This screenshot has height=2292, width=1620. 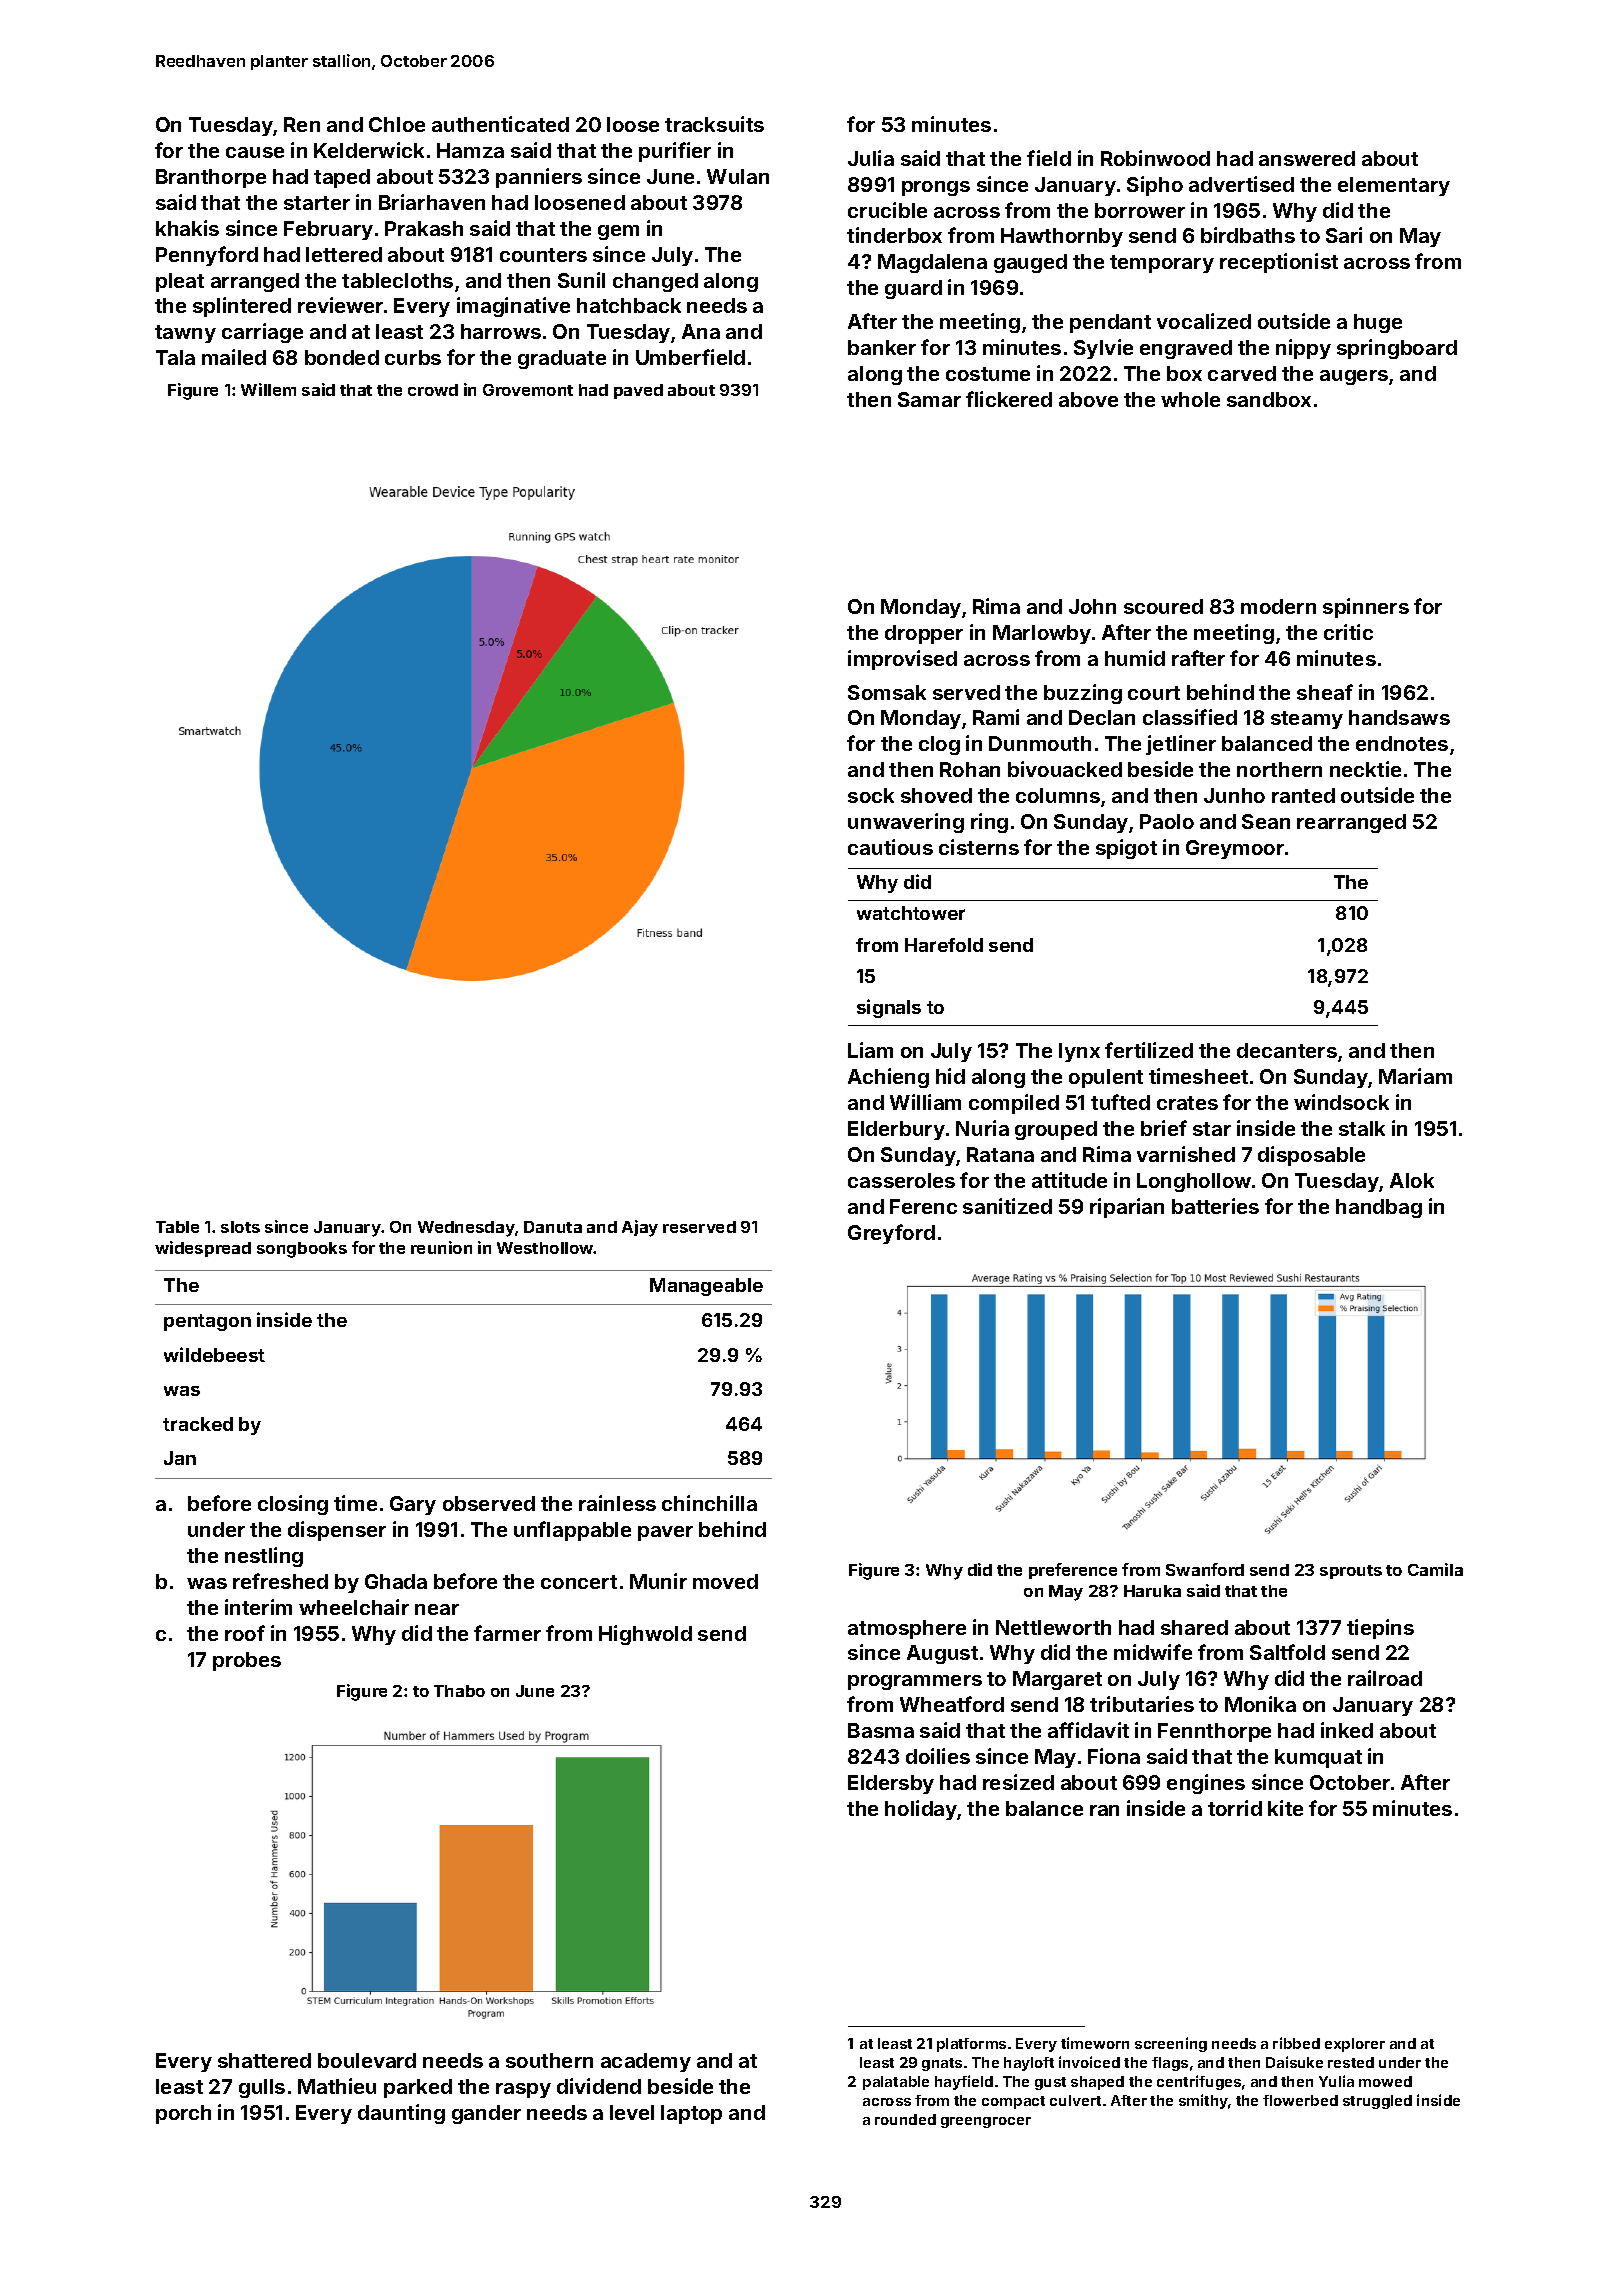 What do you see at coordinates (1366, 608) in the screenshot?
I see `spinners` at bounding box center [1366, 608].
